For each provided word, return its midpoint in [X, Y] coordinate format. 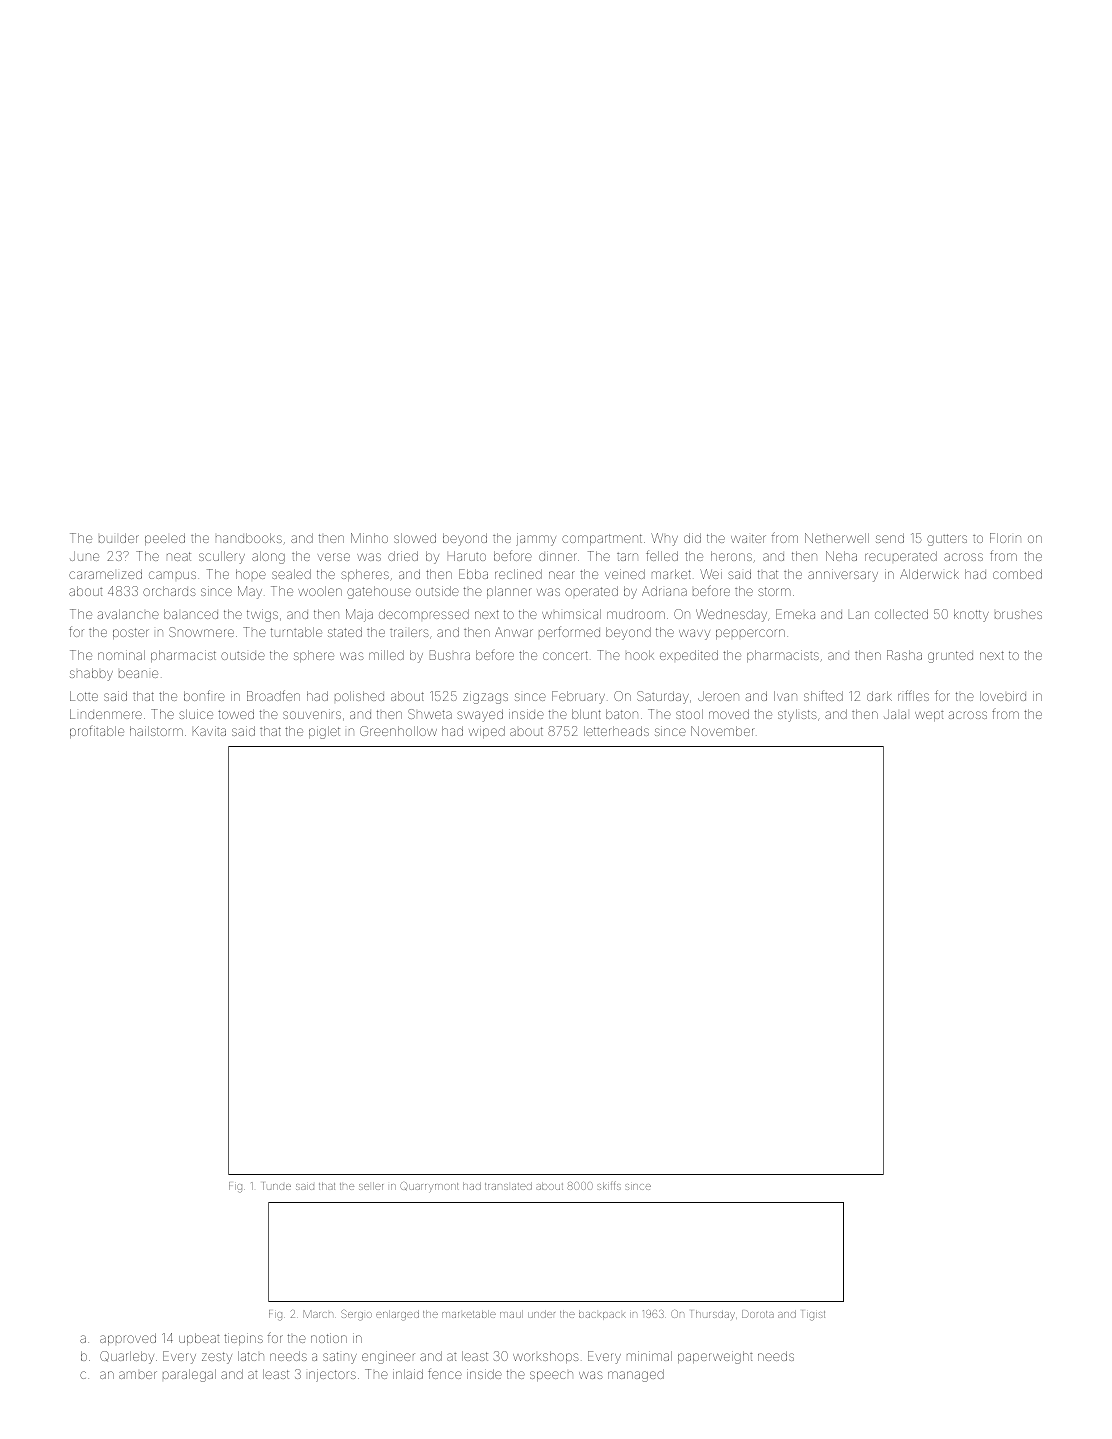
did [692, 538]
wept [929, 716]
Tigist [813, 1315]
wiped [487, 732]
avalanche [128, 614]
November [722, 731]
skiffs [609, 1185]
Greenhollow [398, 731]
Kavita [209, 731]
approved [128, 1339]
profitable [97, 732]
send [890, 538]
